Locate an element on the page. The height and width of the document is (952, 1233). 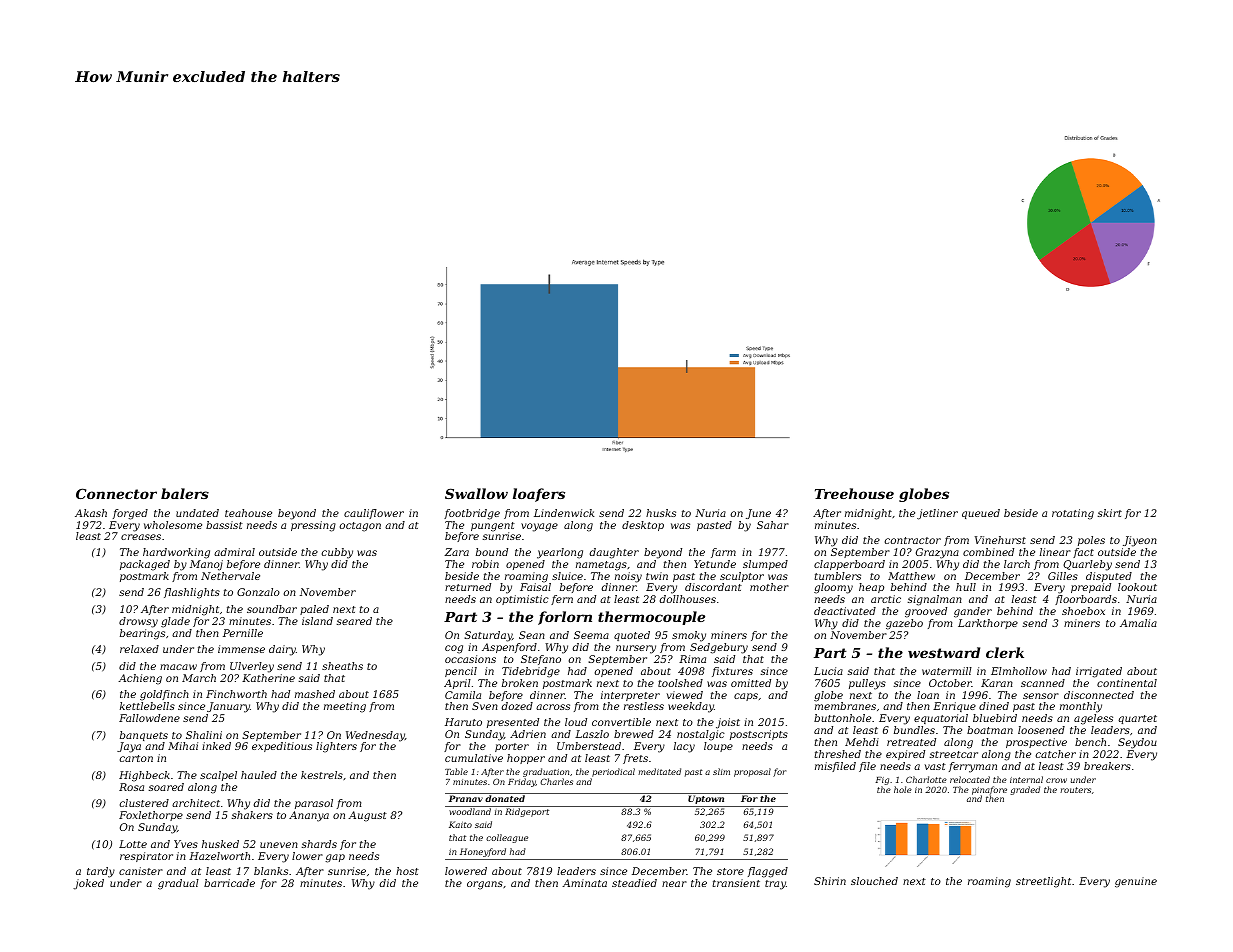
lighters is located at coordinates (336, 747).
